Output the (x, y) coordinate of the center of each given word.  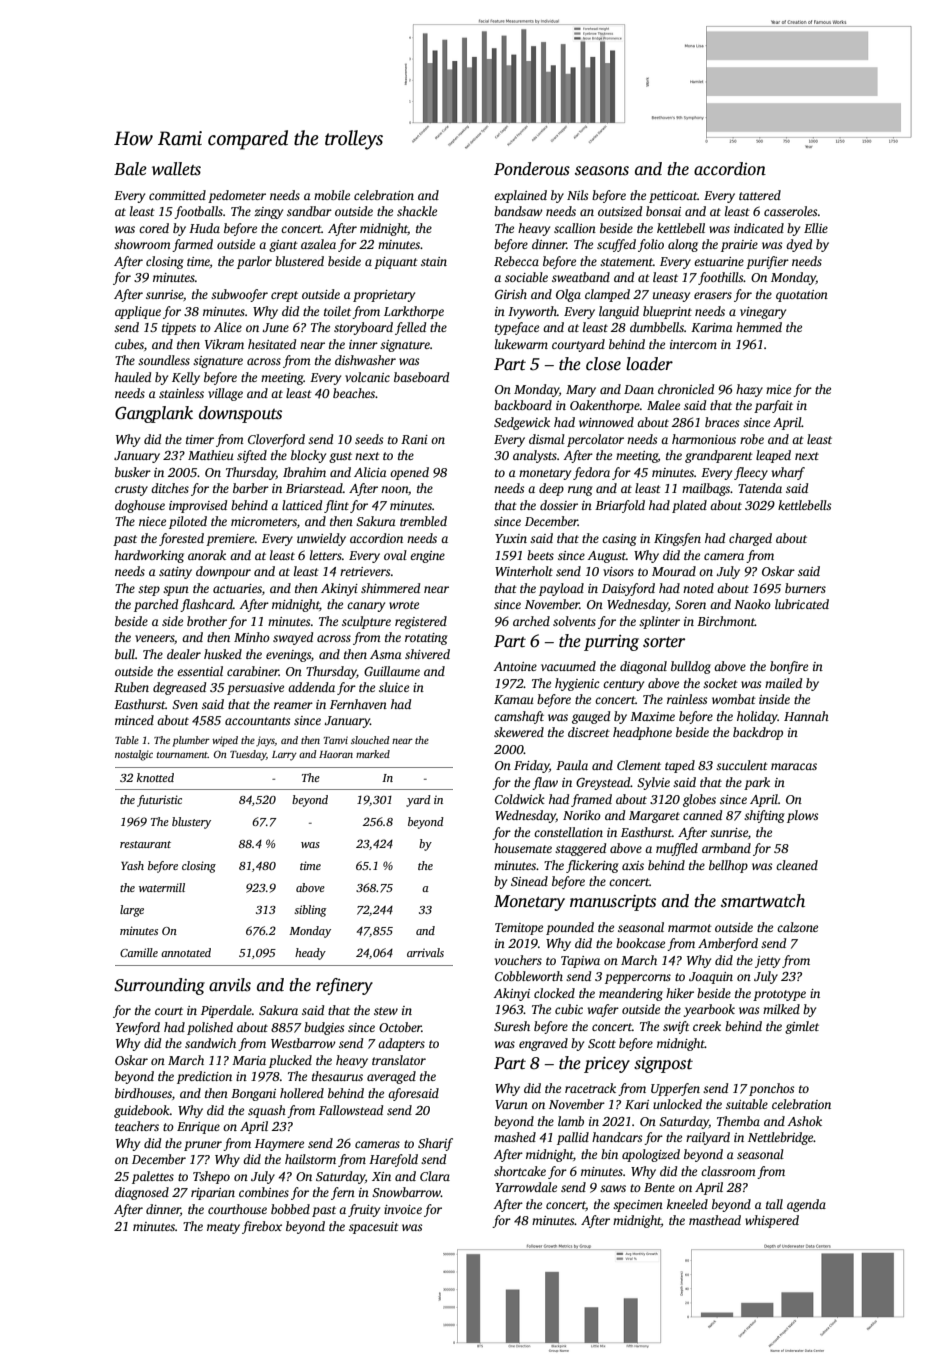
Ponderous (532, 169)
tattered (760, 195)
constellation (568, 832)
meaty (223, 1228)
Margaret (654, 817)
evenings (288, 656)
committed (177, 195)
